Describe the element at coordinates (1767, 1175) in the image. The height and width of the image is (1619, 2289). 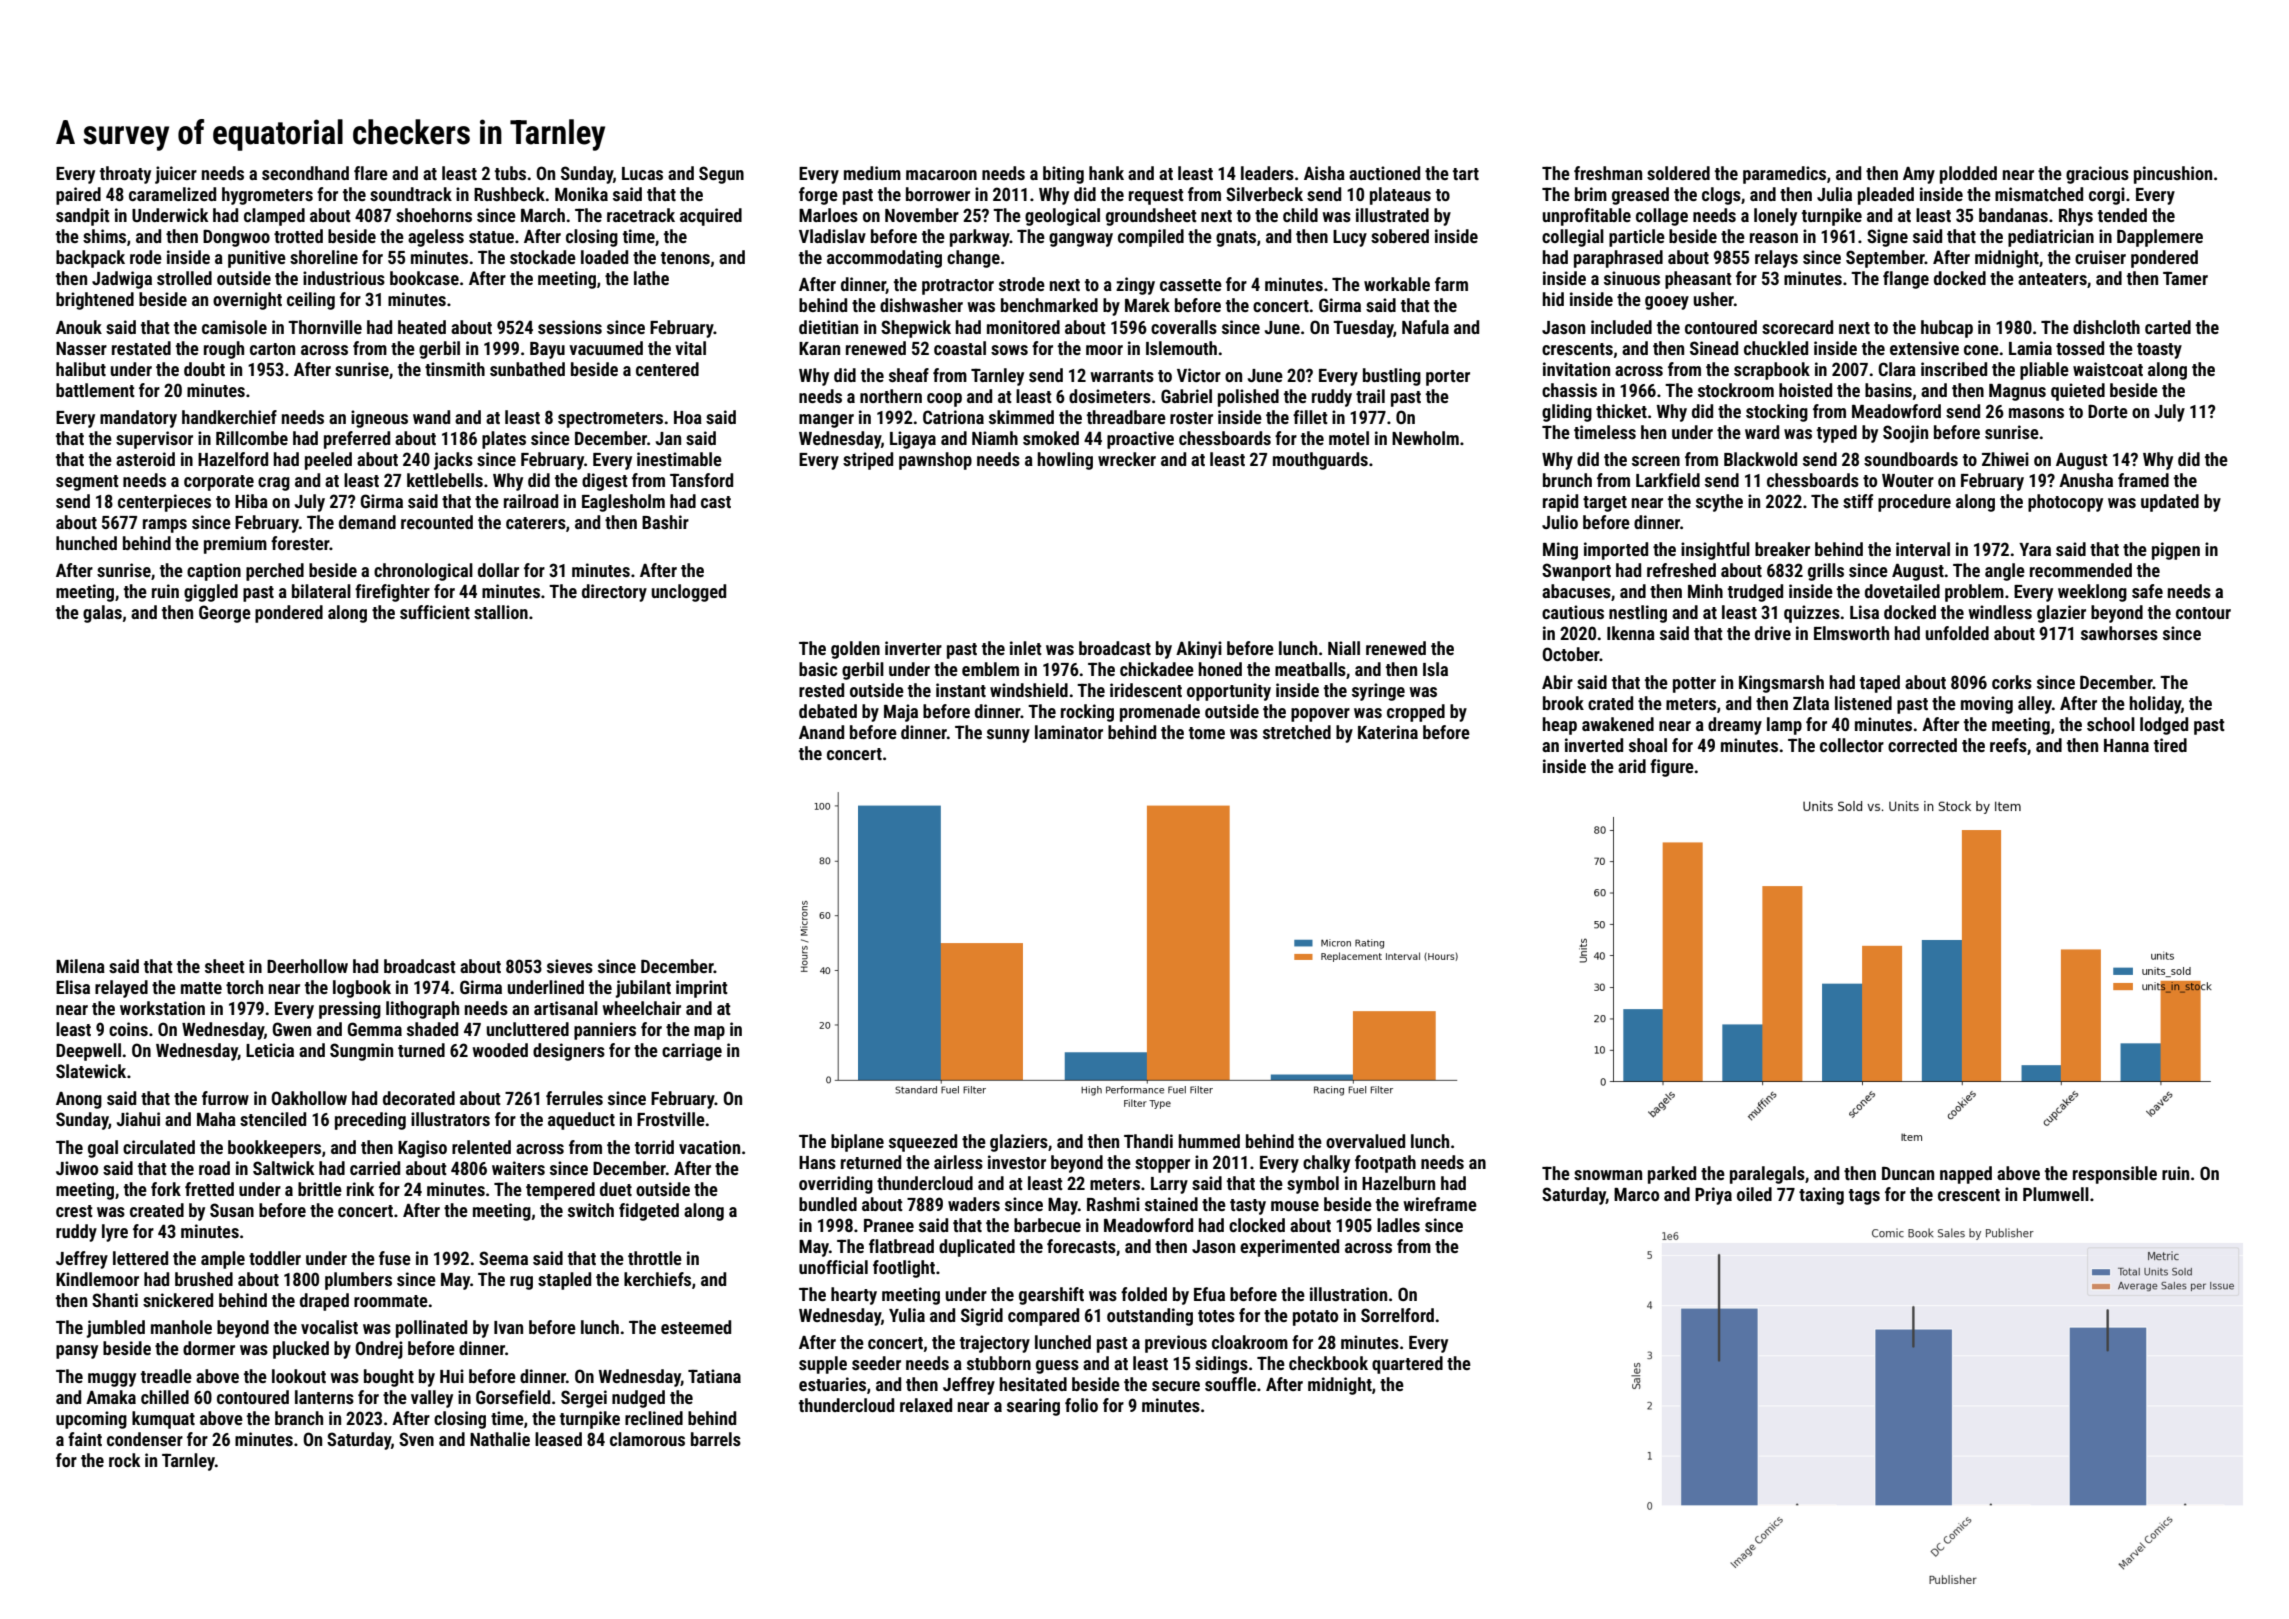
I see `paralegals` at that location.
